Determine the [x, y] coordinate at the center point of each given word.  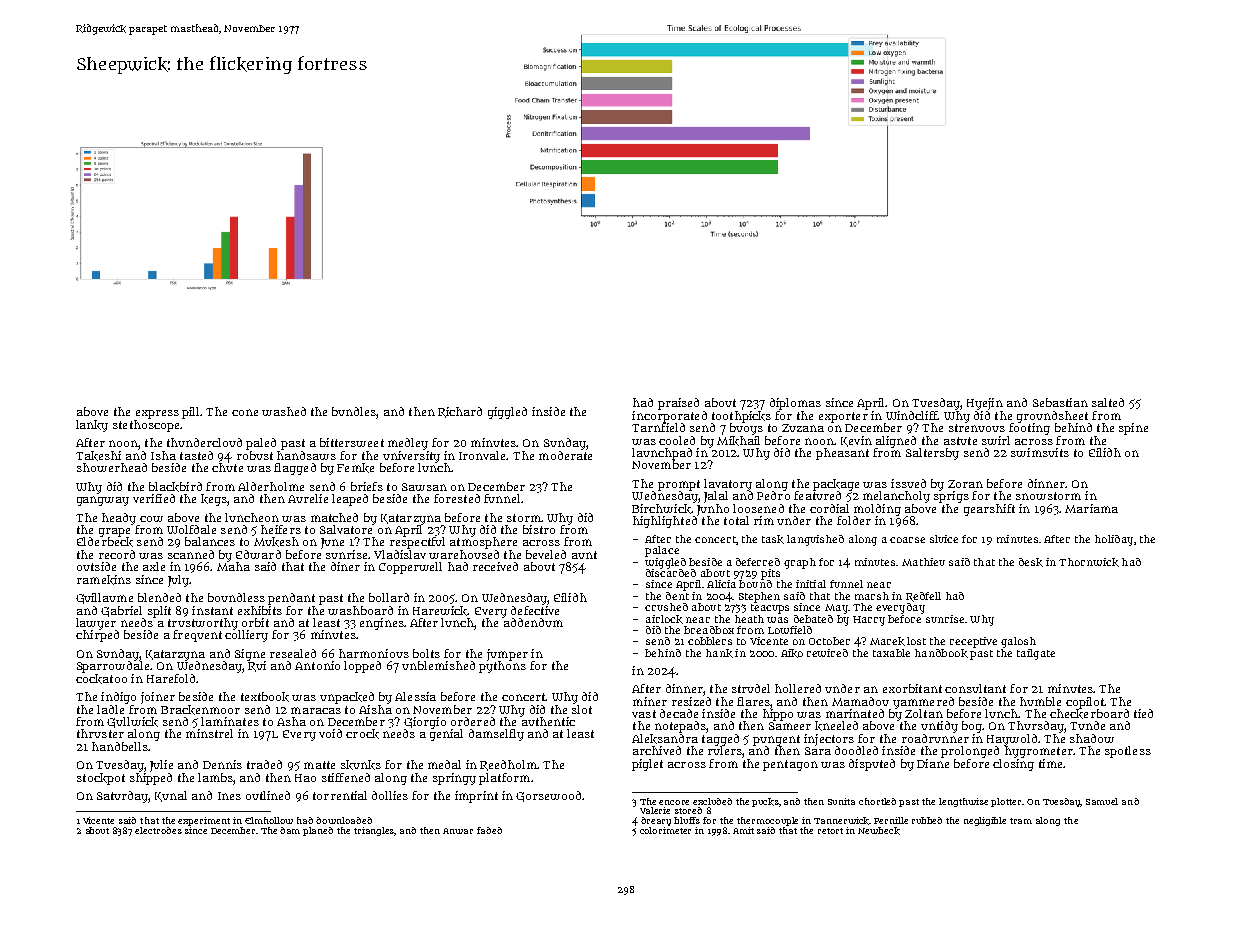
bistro [539, 529]
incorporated [669, 417]
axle [154, 566]
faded [489, 830]
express [157, 414]
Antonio [317, 665]
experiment [204, 821]
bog [972, 727]
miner [650, 701]
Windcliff [912, 415]
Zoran [965, 484]
